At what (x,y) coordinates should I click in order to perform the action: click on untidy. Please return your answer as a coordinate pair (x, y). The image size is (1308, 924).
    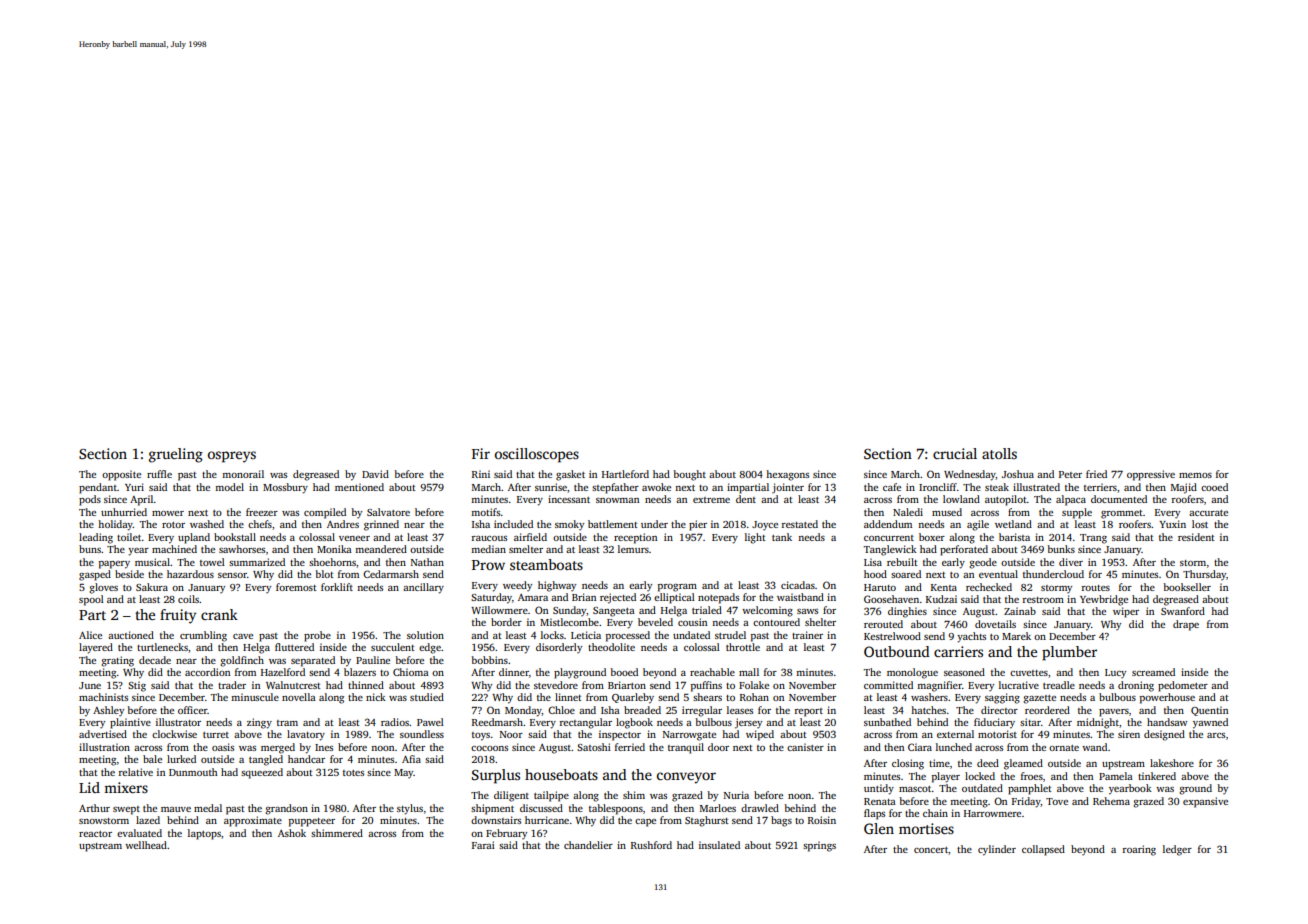
    Looking at the image, I should click on (879, 789).
